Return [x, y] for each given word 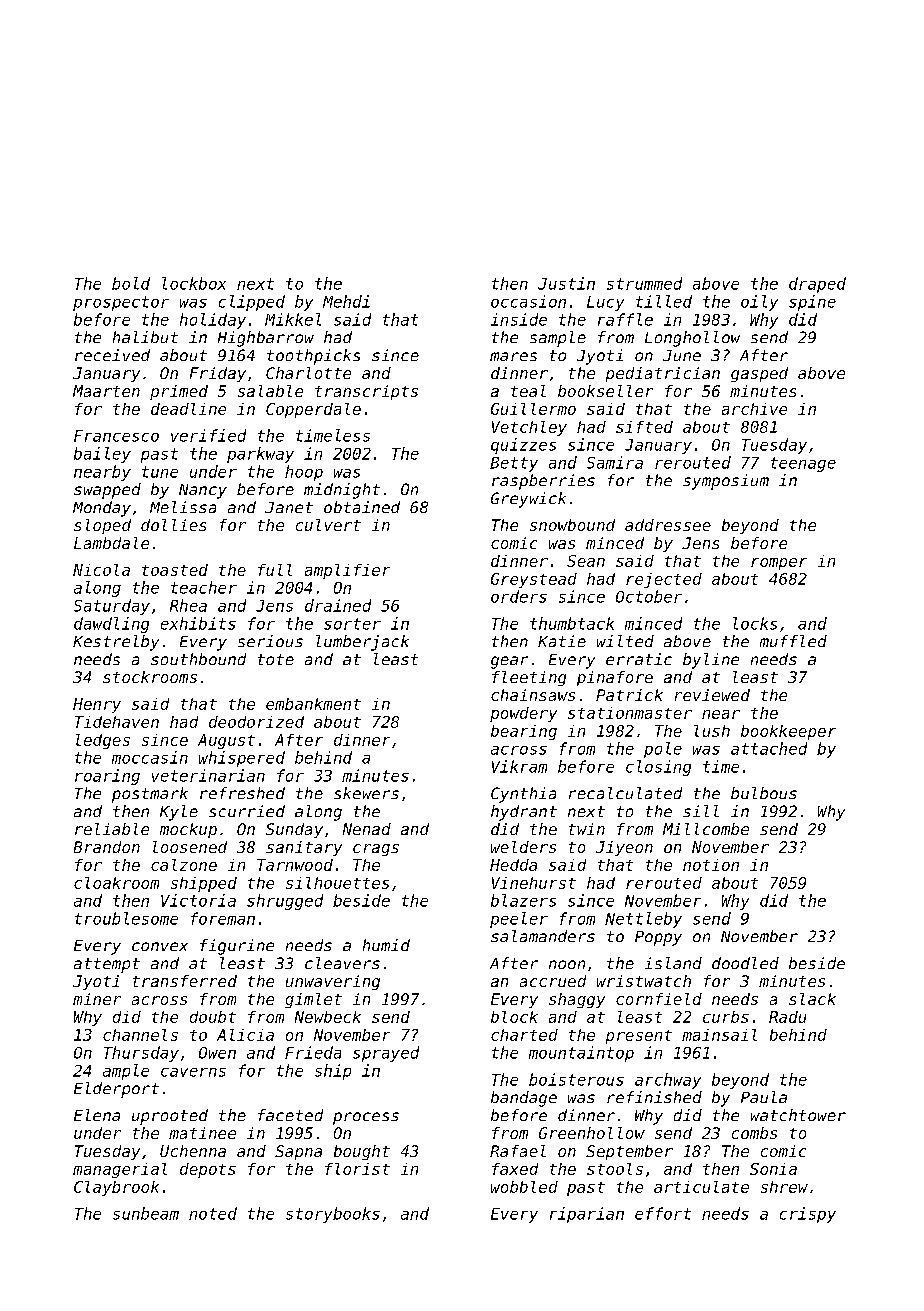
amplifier [347, 571]
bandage [524, 1099]
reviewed [712, 695]
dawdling [111, 625]
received [112, 355]
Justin [566, 283]
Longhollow [692, 339]
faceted [290, 1115]
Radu [787, 1017]
